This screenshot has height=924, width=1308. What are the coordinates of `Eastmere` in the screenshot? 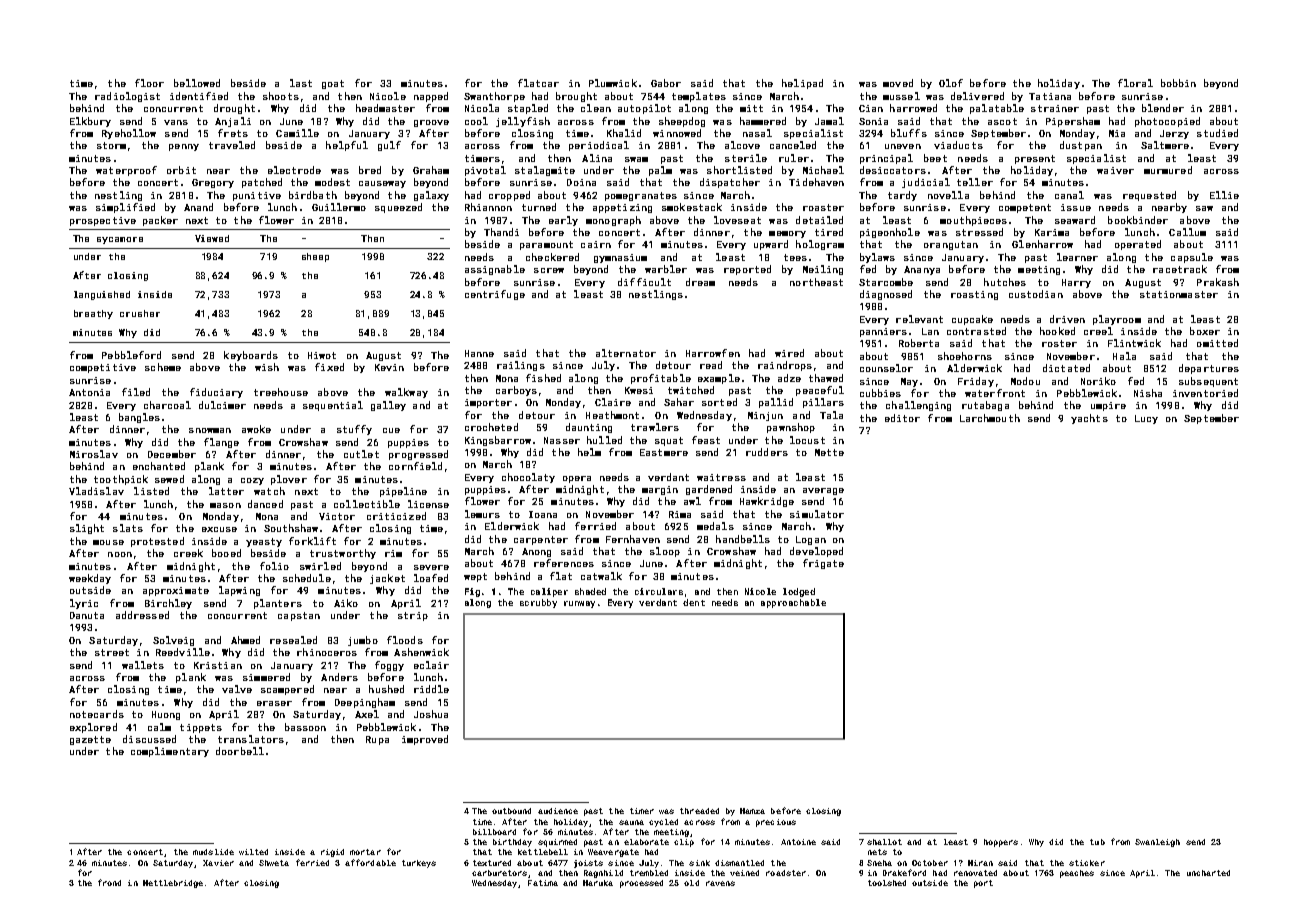 It's located at (664, 452).
